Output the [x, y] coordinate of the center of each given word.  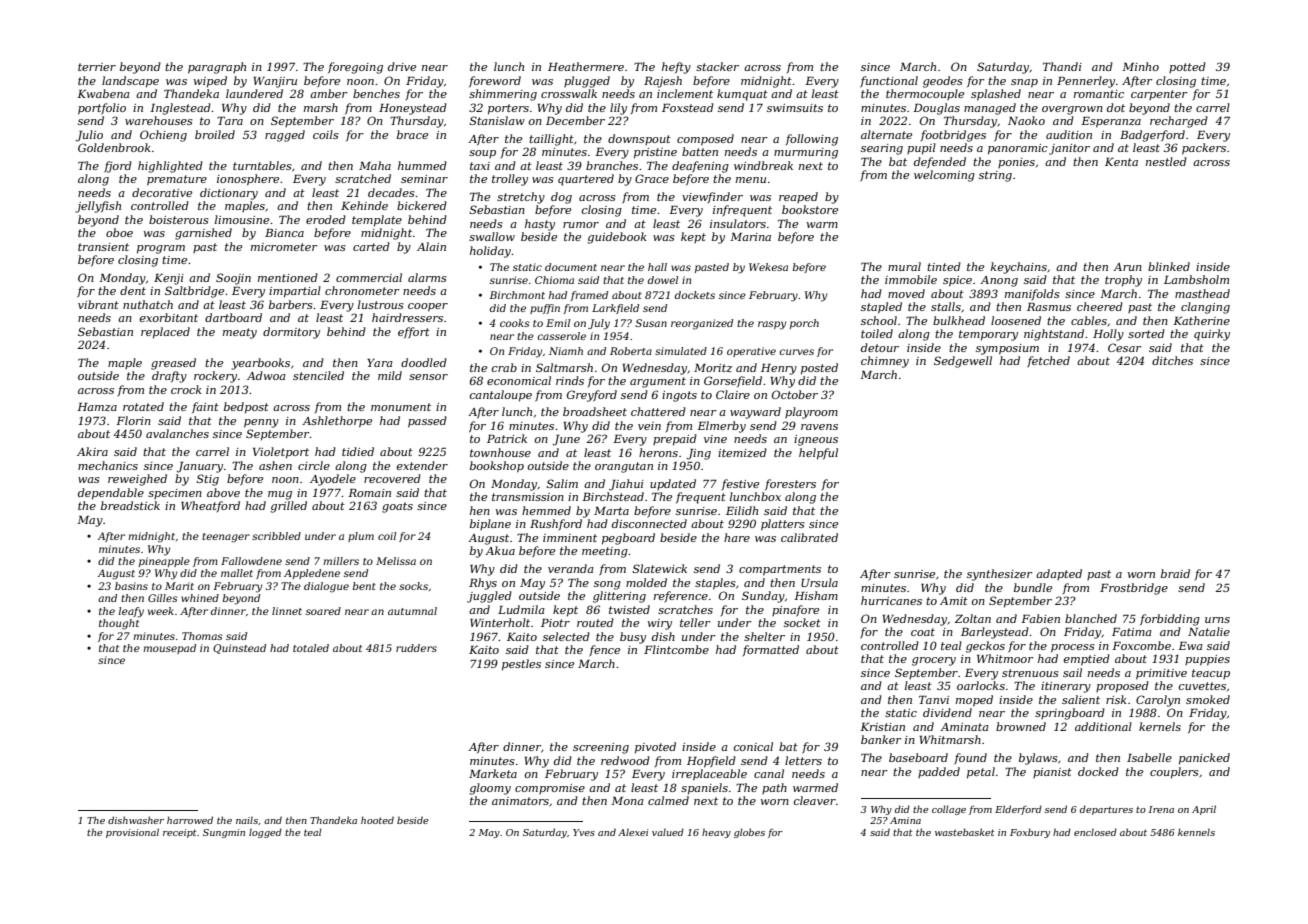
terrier [97, 67]
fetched [1048, 362]
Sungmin [224, 833]
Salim [562, 483]
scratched [363, 178]
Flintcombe [676, 649]
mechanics [108, 465]
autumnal [412, 611]
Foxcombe [1141, 645]
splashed [996, 95]
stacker [717, 66]
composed [705, 140]
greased [173, 364]
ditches [1172, 360]
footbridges [953, 136]
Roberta [631, 351]
